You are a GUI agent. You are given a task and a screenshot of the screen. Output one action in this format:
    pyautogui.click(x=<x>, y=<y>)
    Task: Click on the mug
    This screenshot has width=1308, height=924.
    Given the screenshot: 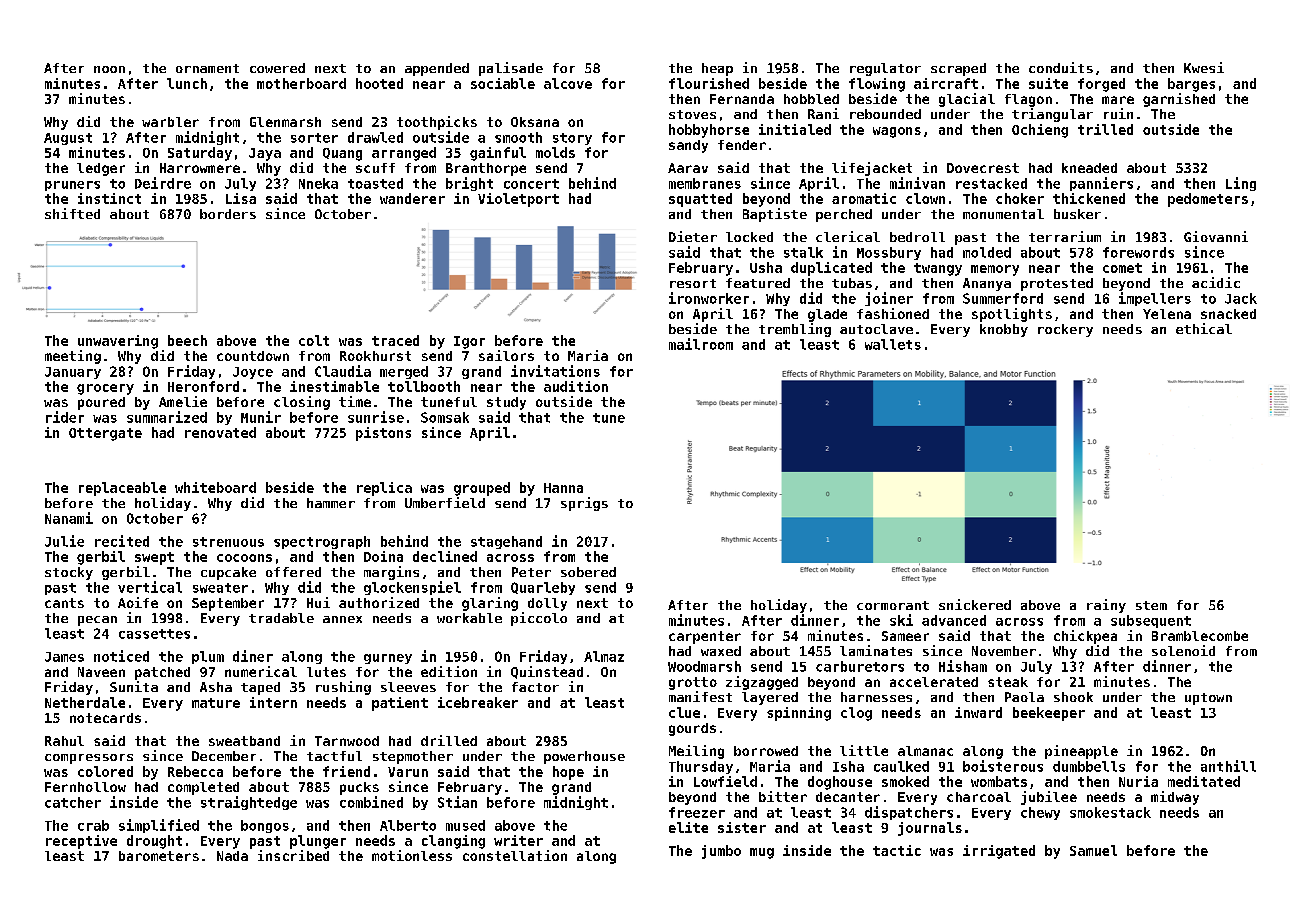 What is the action you would take?
    pyautogui.click(x=762, y=853)
